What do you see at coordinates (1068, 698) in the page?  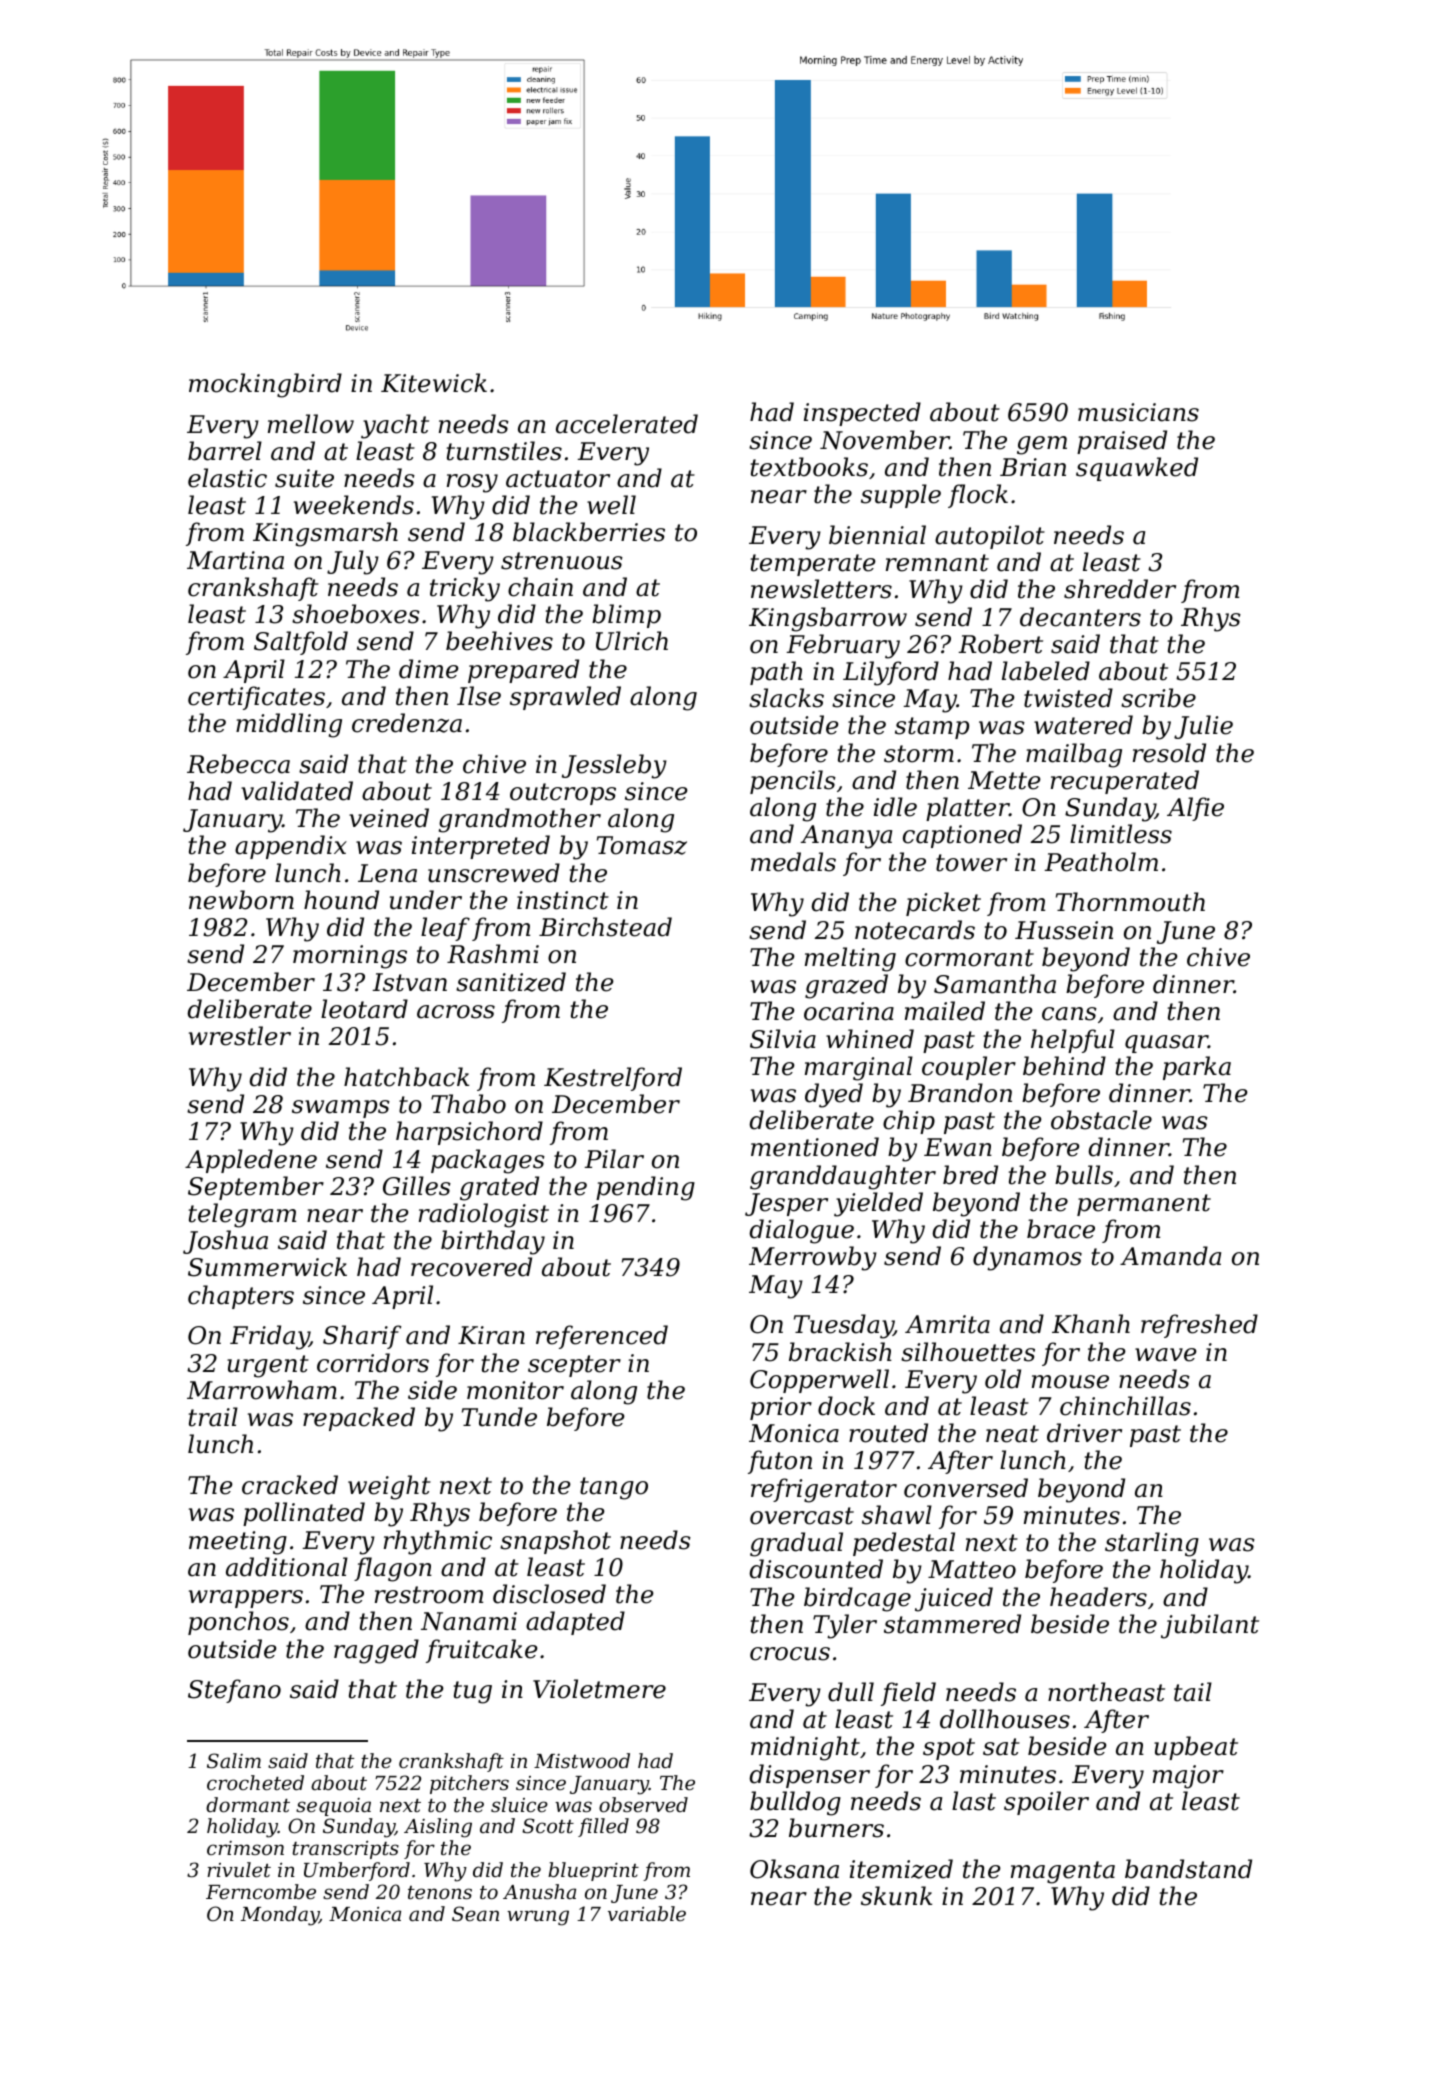 I see `twisted` at bounding box center [1068, 698].
